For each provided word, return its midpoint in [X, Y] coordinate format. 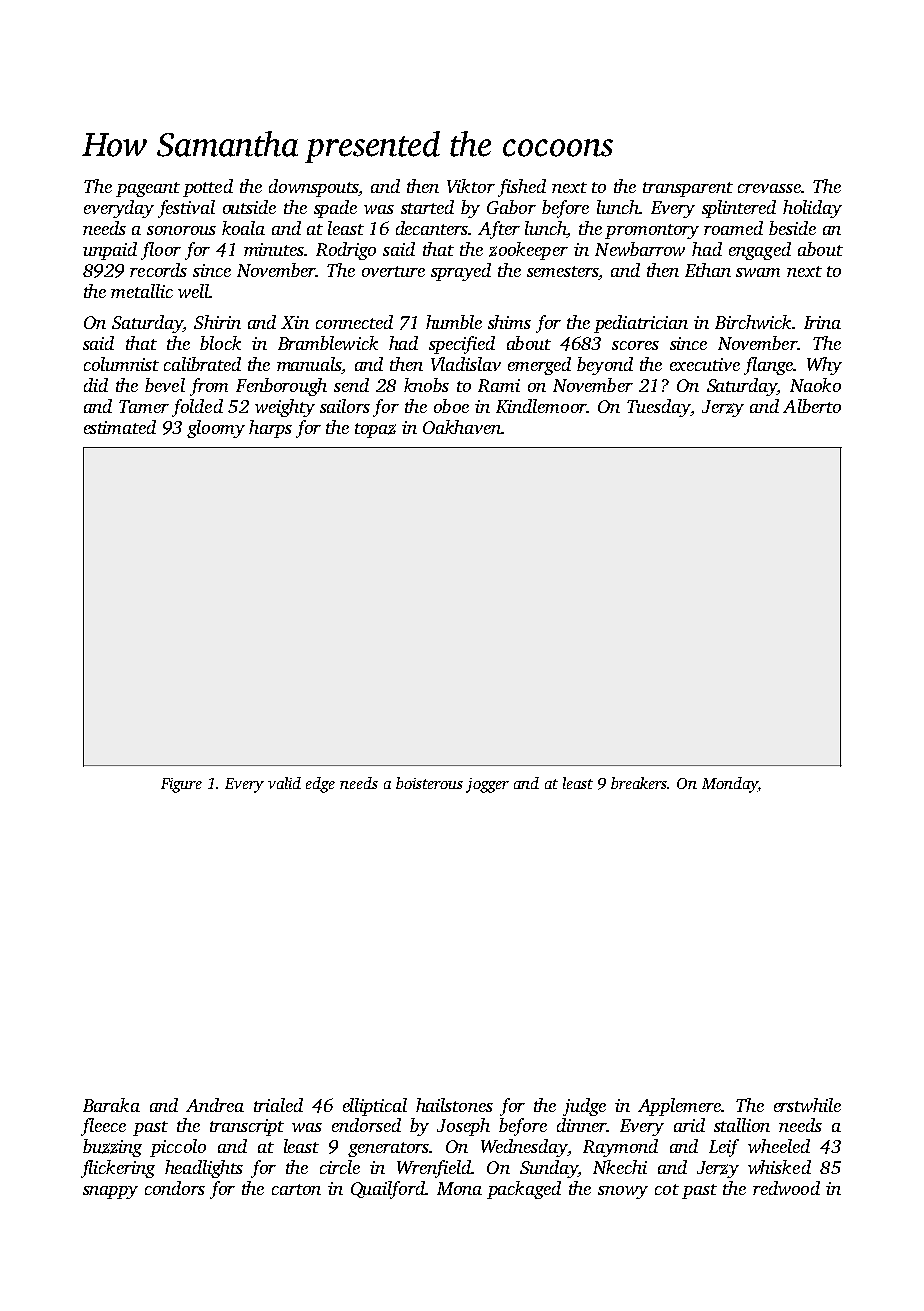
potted [208, 188]
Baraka [111, 1105]
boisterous [429, 783]
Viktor [471, 186]
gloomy [216, 429]
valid [284, 783]
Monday [730, 785]
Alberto [812, 406]
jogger [487, 785]
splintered [739, 209]
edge [320, 785]
